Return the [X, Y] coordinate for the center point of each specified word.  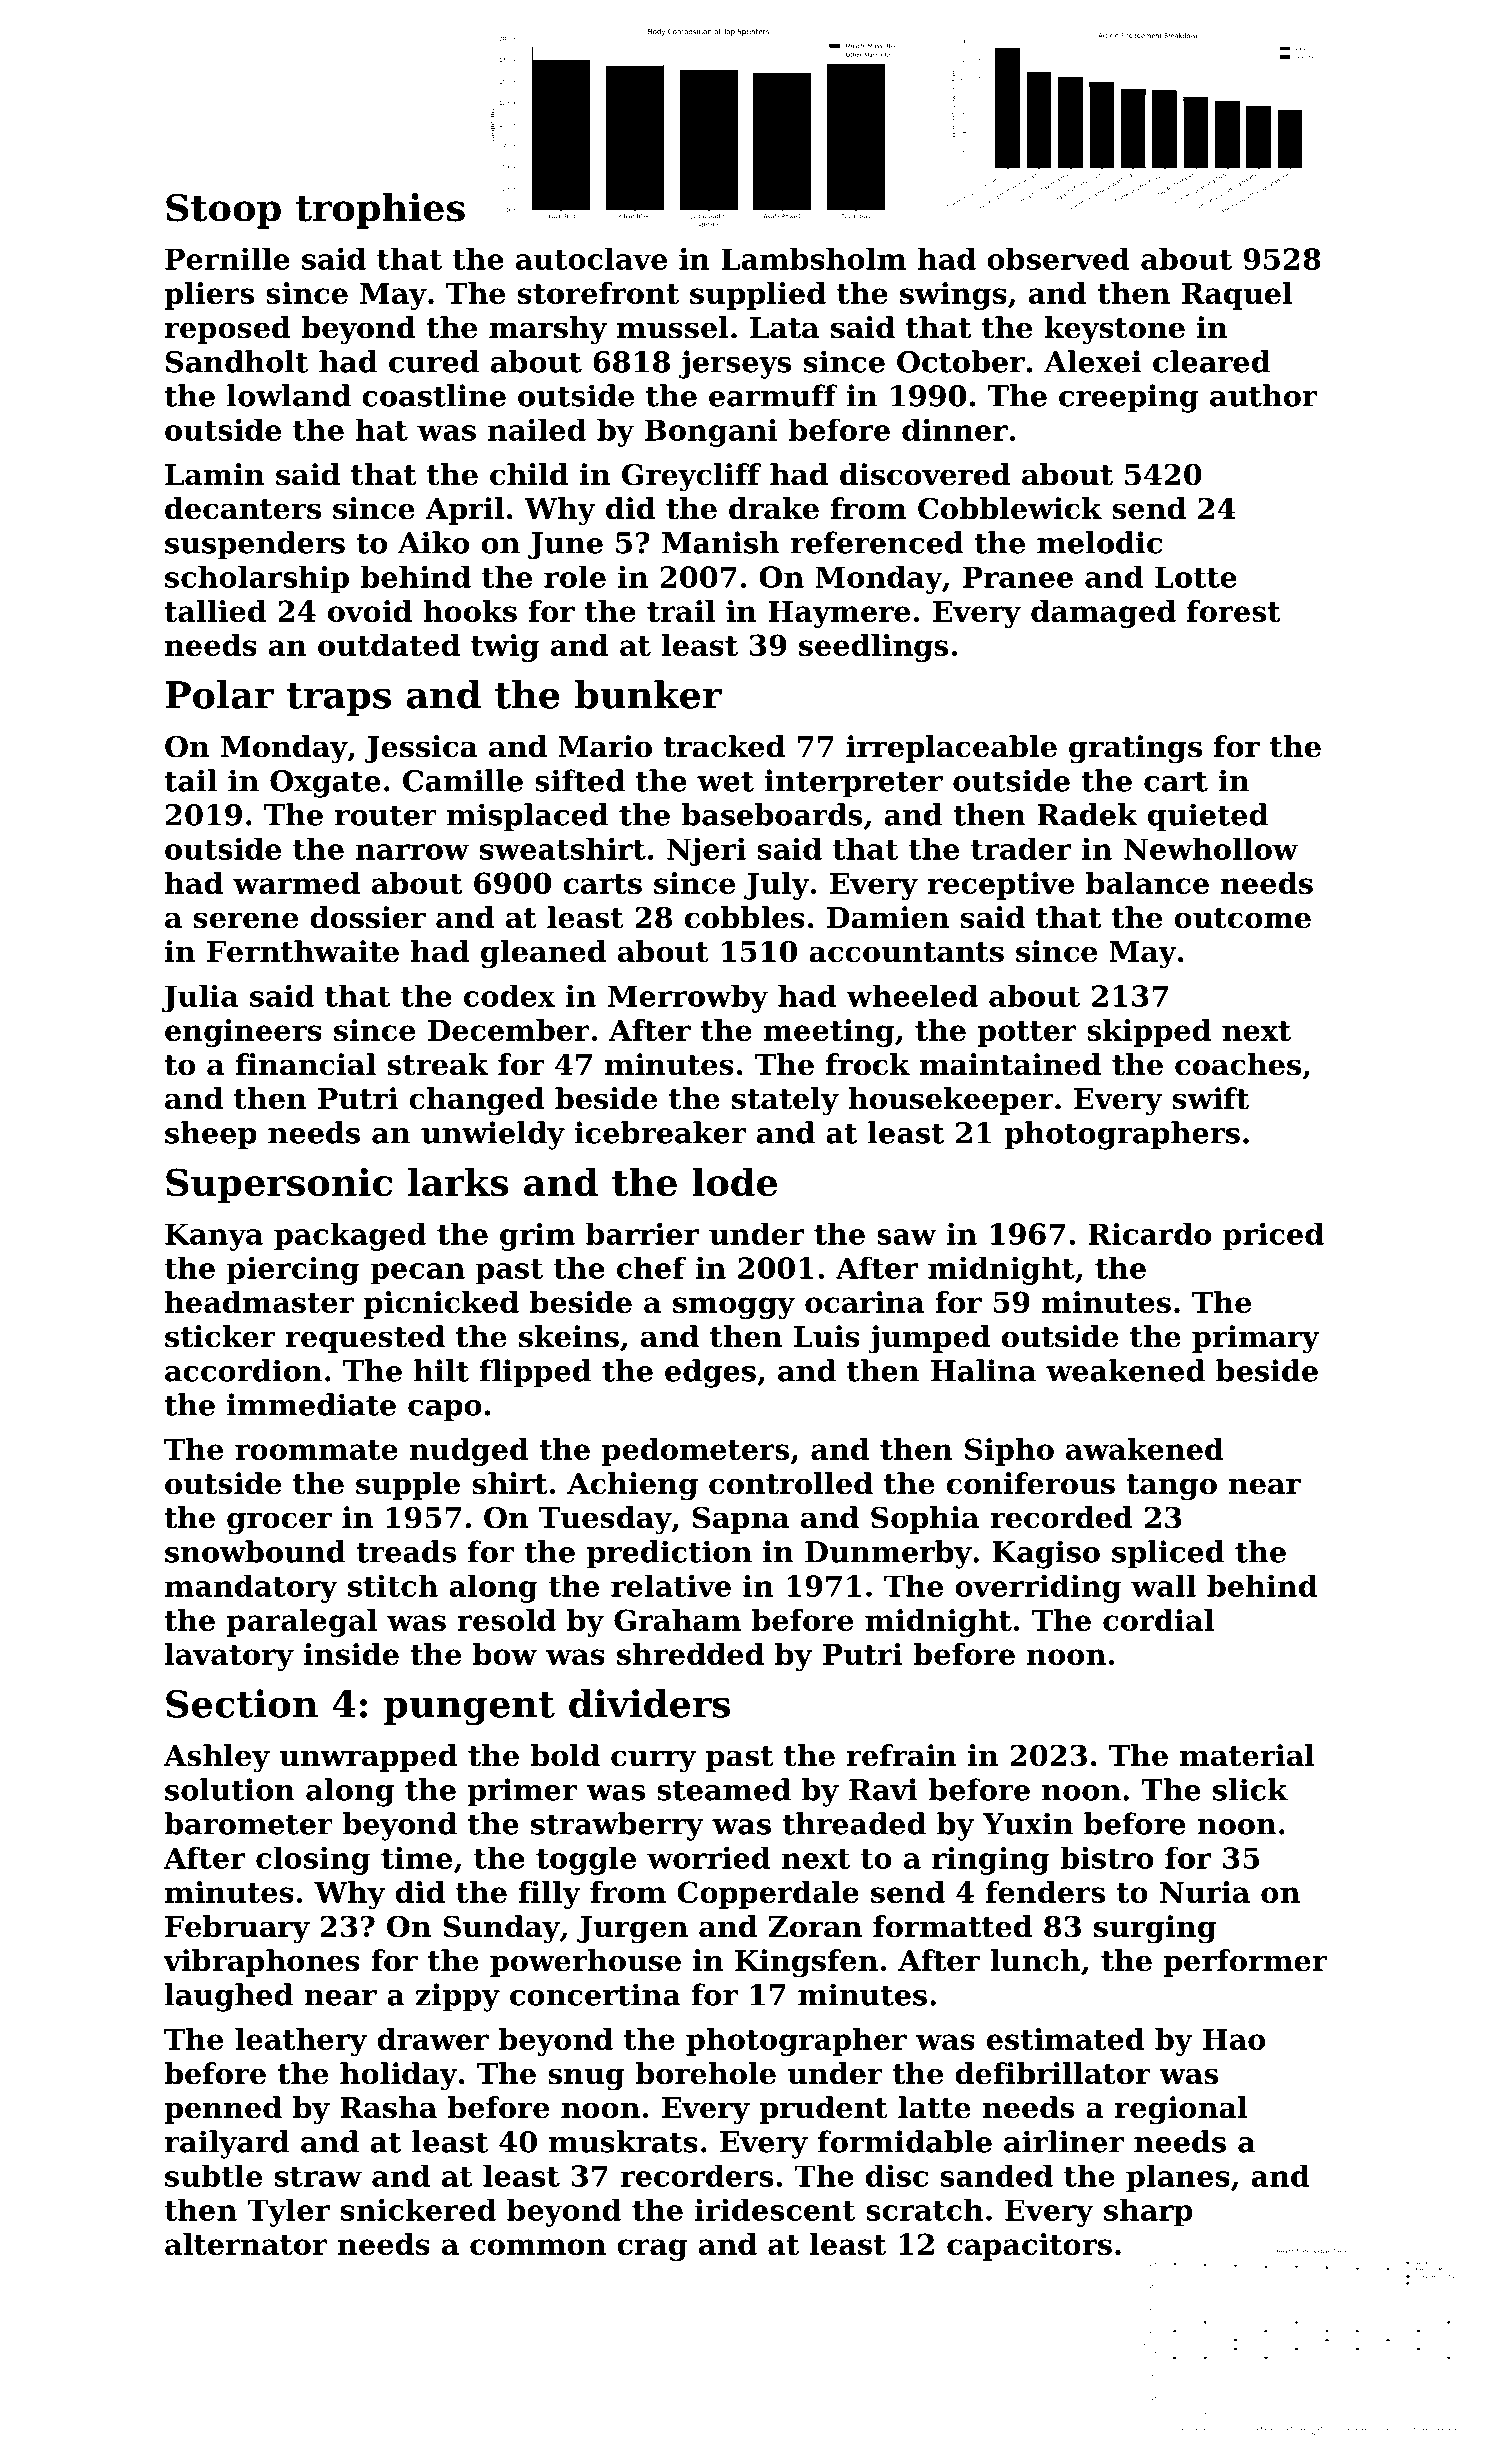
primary [1256, 1339]
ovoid [370, 611]
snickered [418, 2210]
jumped [929, 1339]
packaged [350, 1236]
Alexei [1093, 361]
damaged [1103, 614]
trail [681, 611]
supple [408, 1486]
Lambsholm [813, 259]
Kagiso [1046, 1554]
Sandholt [237, 361]
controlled [791, 1483]
